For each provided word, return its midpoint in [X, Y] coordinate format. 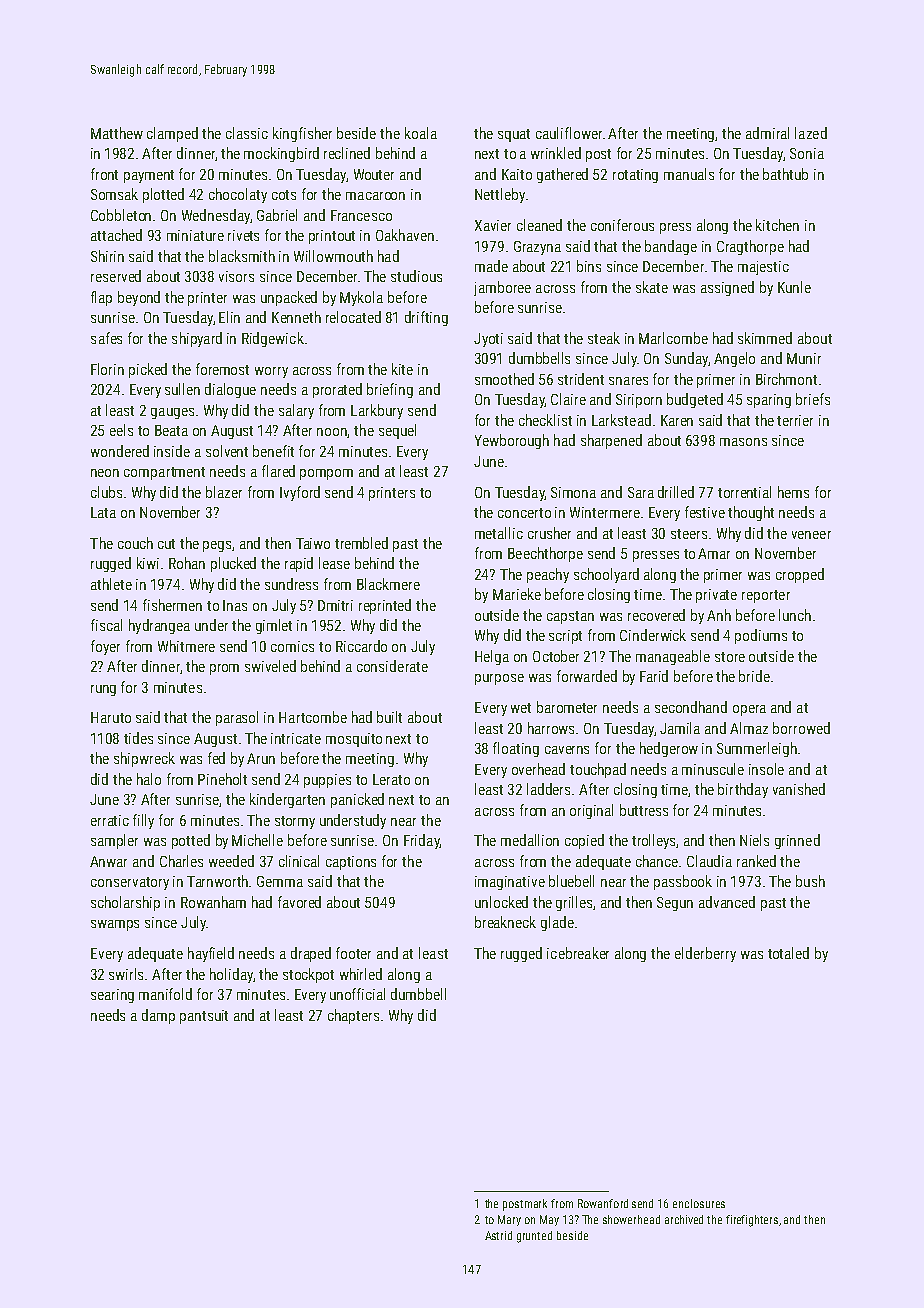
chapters [353, 1016]
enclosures [699, 1203]
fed [216, 758]
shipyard [197, 339]
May [549, 1220]
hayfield [211, 954]
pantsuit [204, 1017]
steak [604, 338]
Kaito [517, 174]
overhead [538, 769]
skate [652, 287]
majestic [763, 268]
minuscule [713, 769]
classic [247, 133]
